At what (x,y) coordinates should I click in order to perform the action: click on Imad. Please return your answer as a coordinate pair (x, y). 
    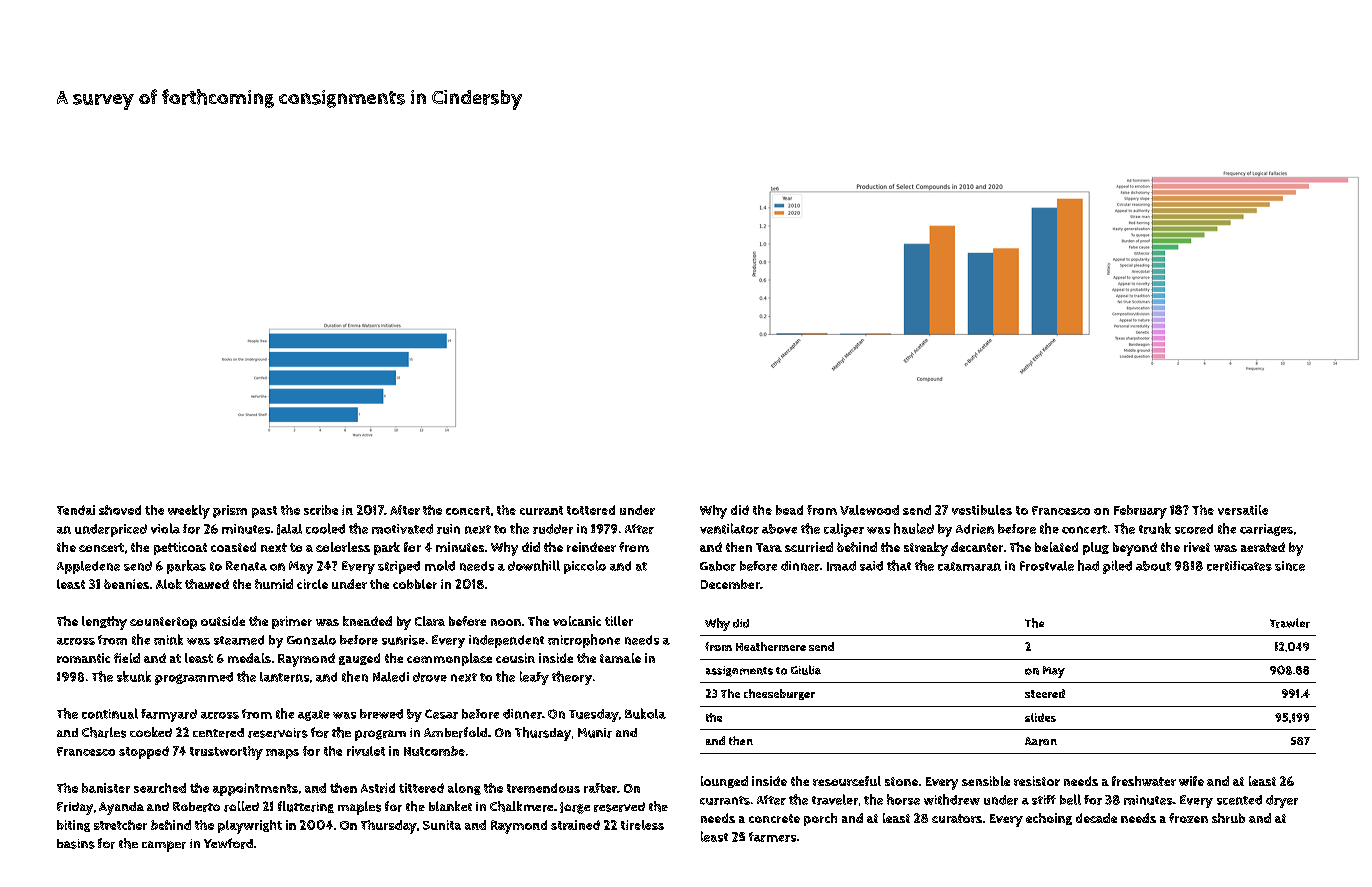
    Looking at the image, I should click on (841, 566).
